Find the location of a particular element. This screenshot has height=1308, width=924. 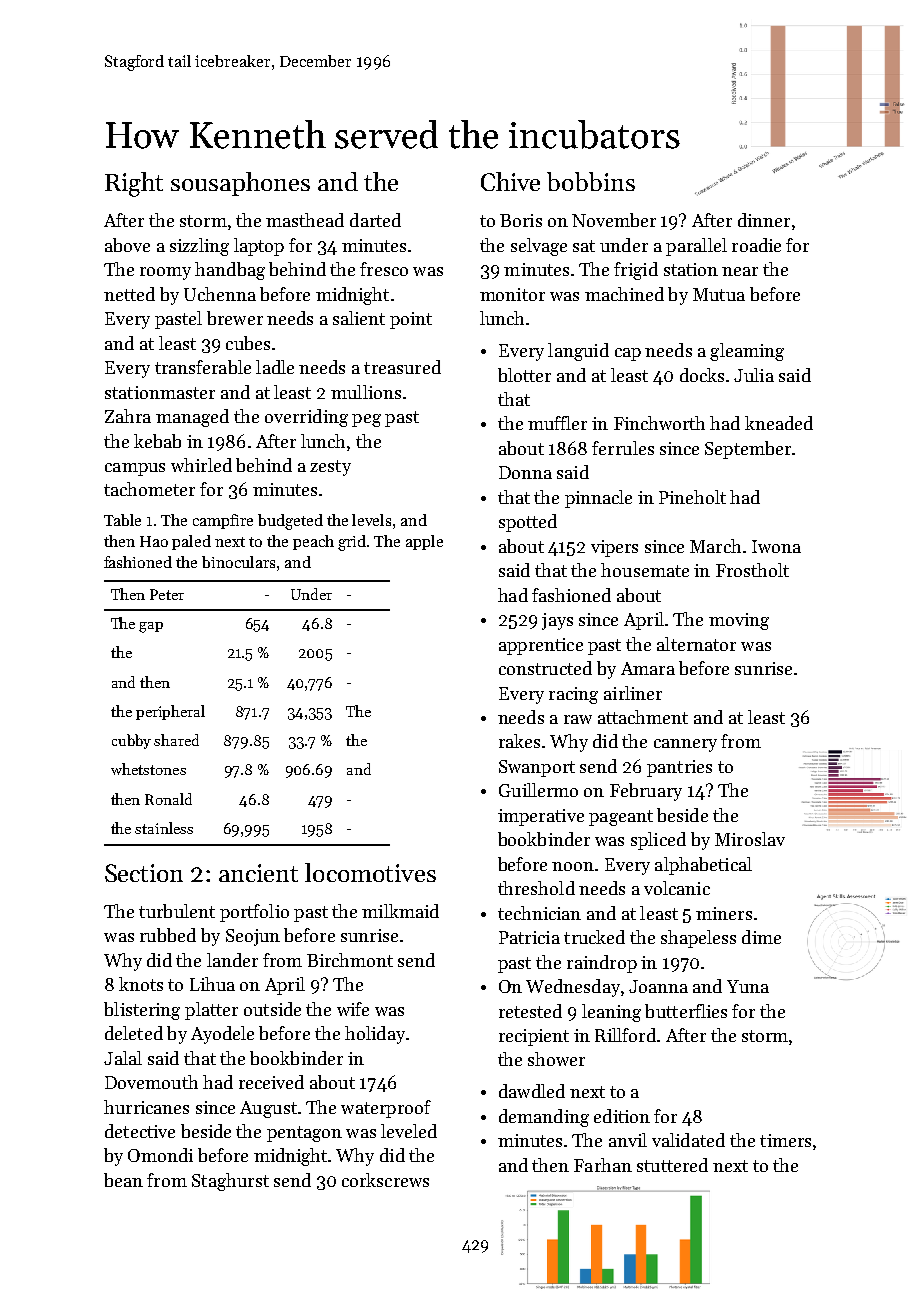

corkscrews is located at coordinates (385, 1180).
